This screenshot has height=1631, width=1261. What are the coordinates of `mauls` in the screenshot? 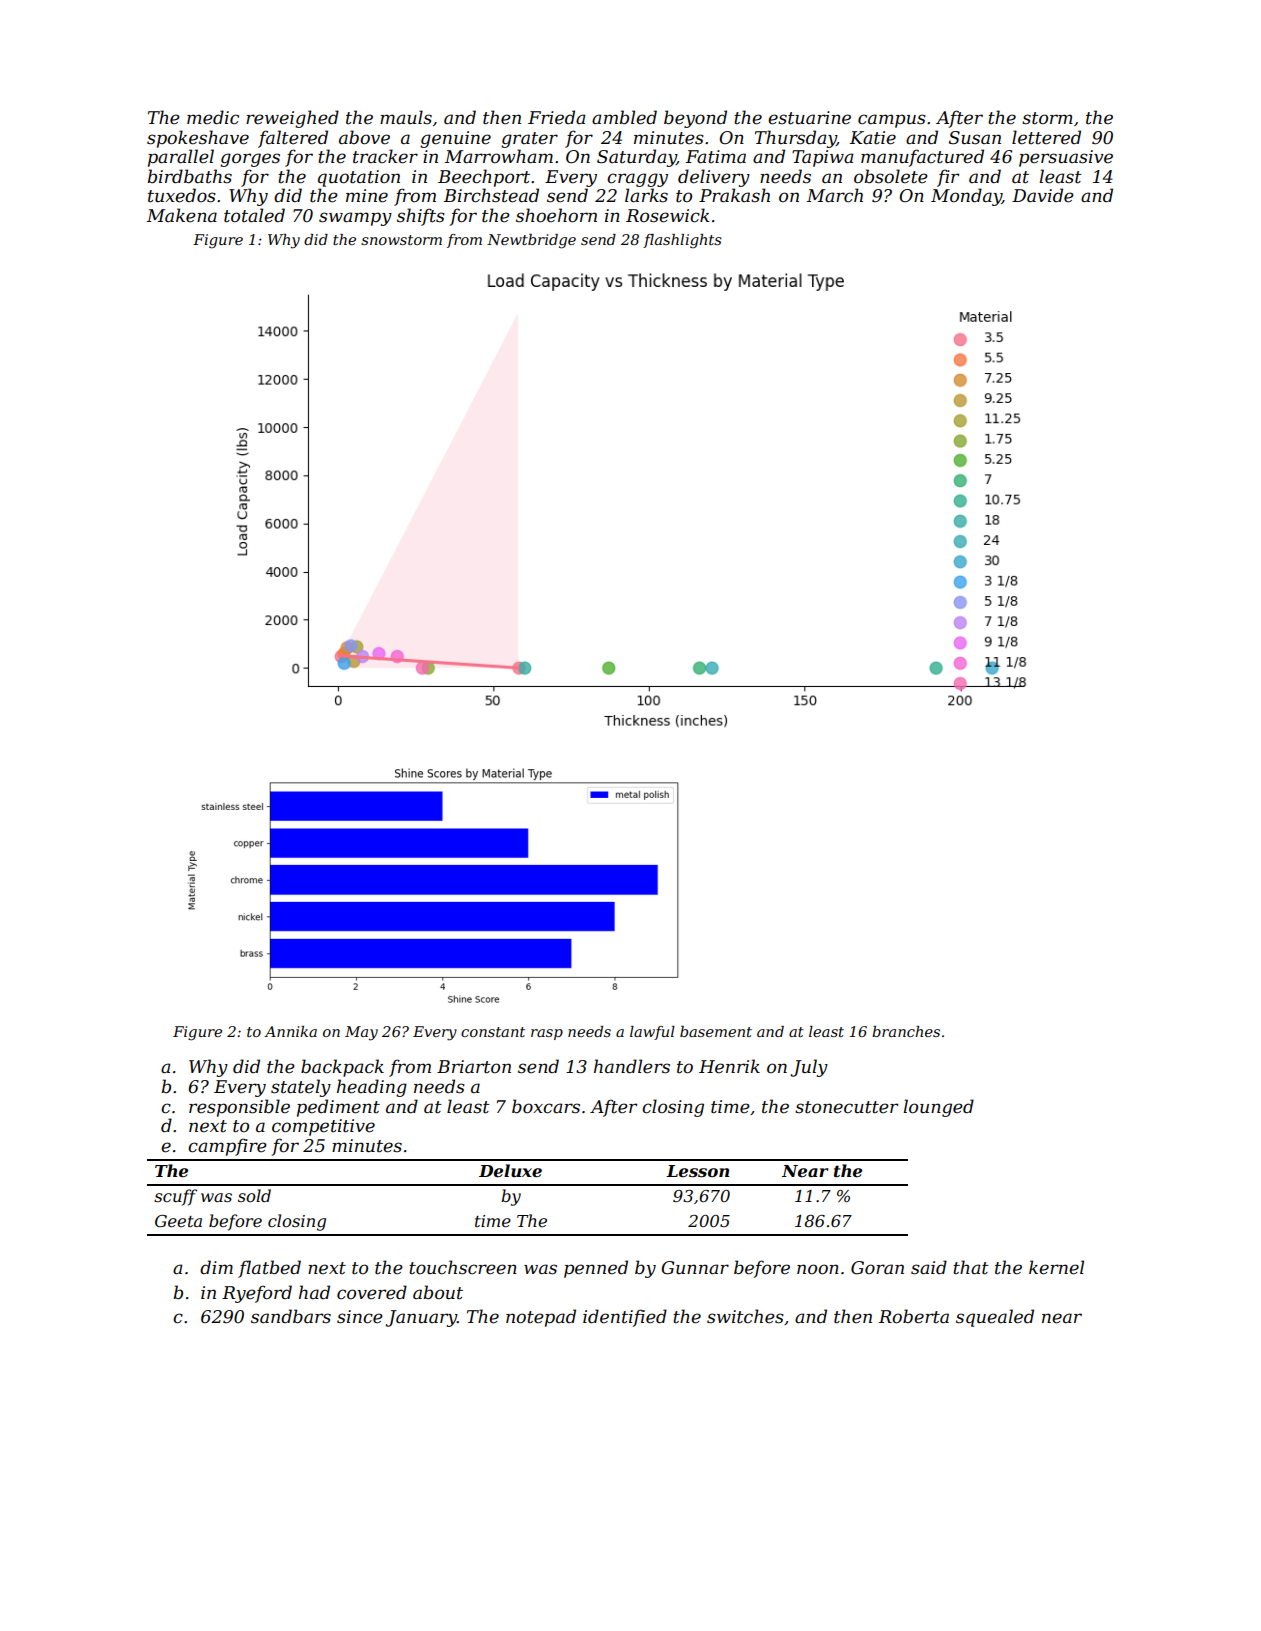 It's located at (406, 117).
